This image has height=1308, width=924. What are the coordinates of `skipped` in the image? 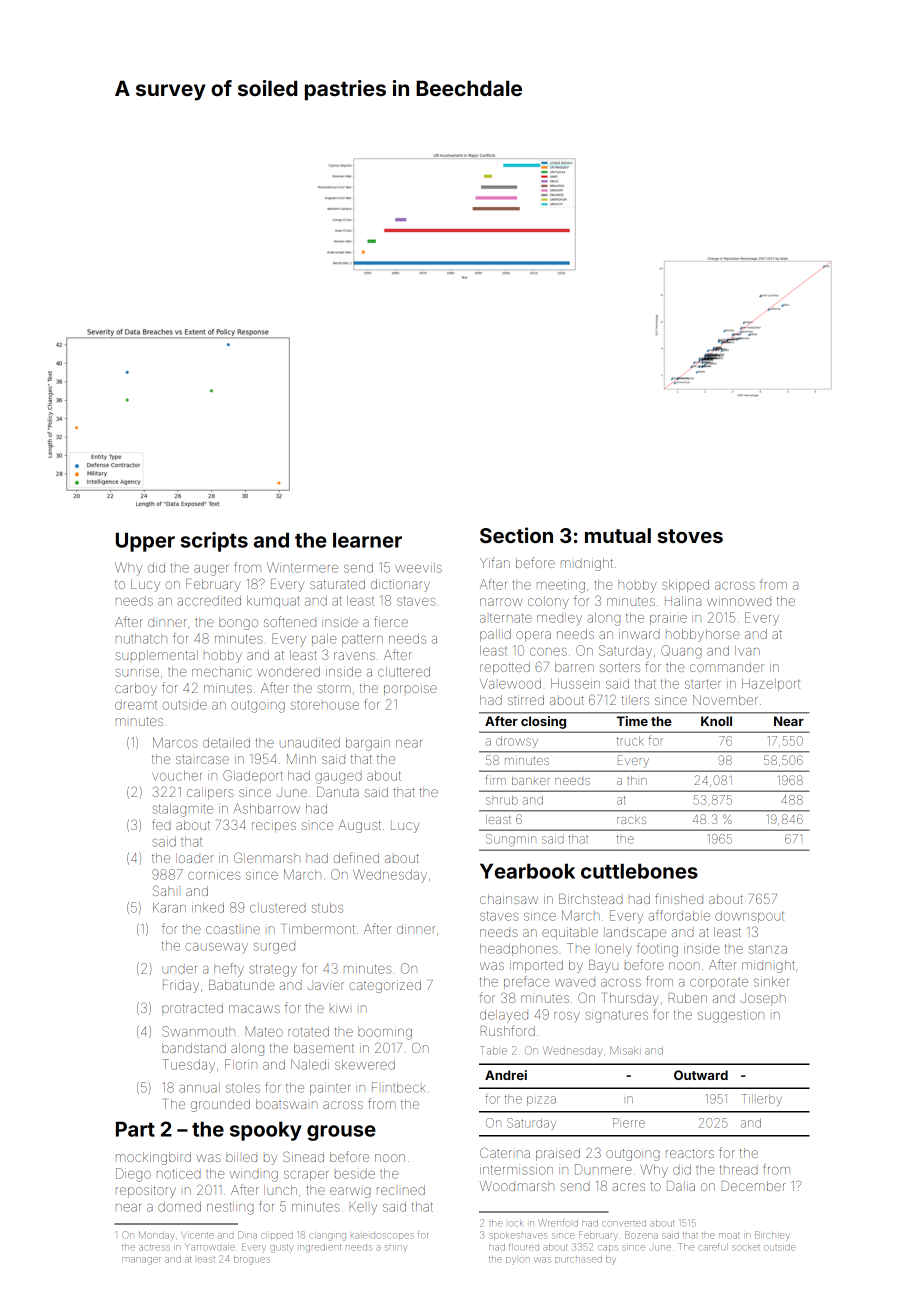 It's located at (685, 585).
